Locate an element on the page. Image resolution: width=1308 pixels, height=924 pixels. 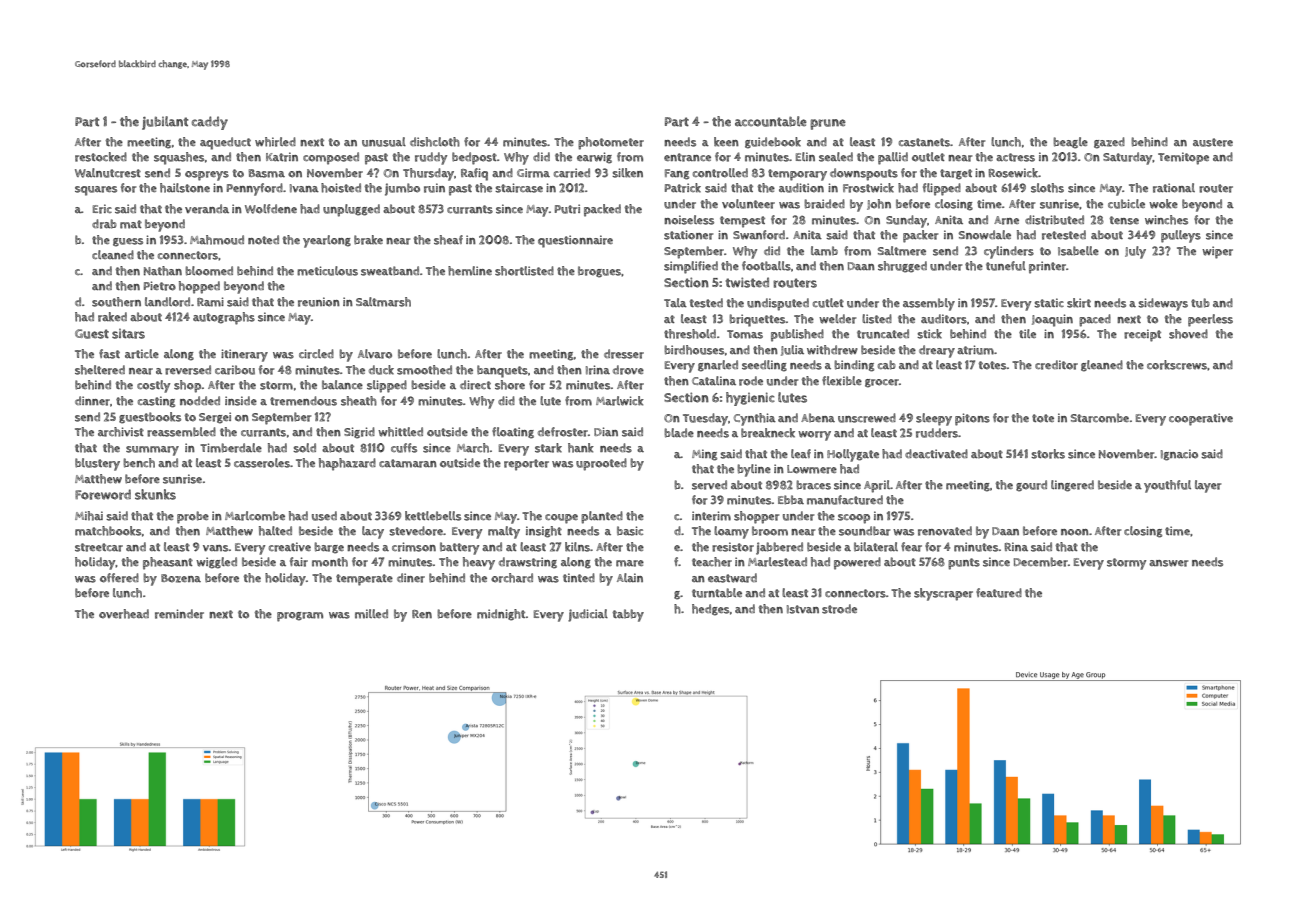
orchard is located at coordinates (512, 578).
